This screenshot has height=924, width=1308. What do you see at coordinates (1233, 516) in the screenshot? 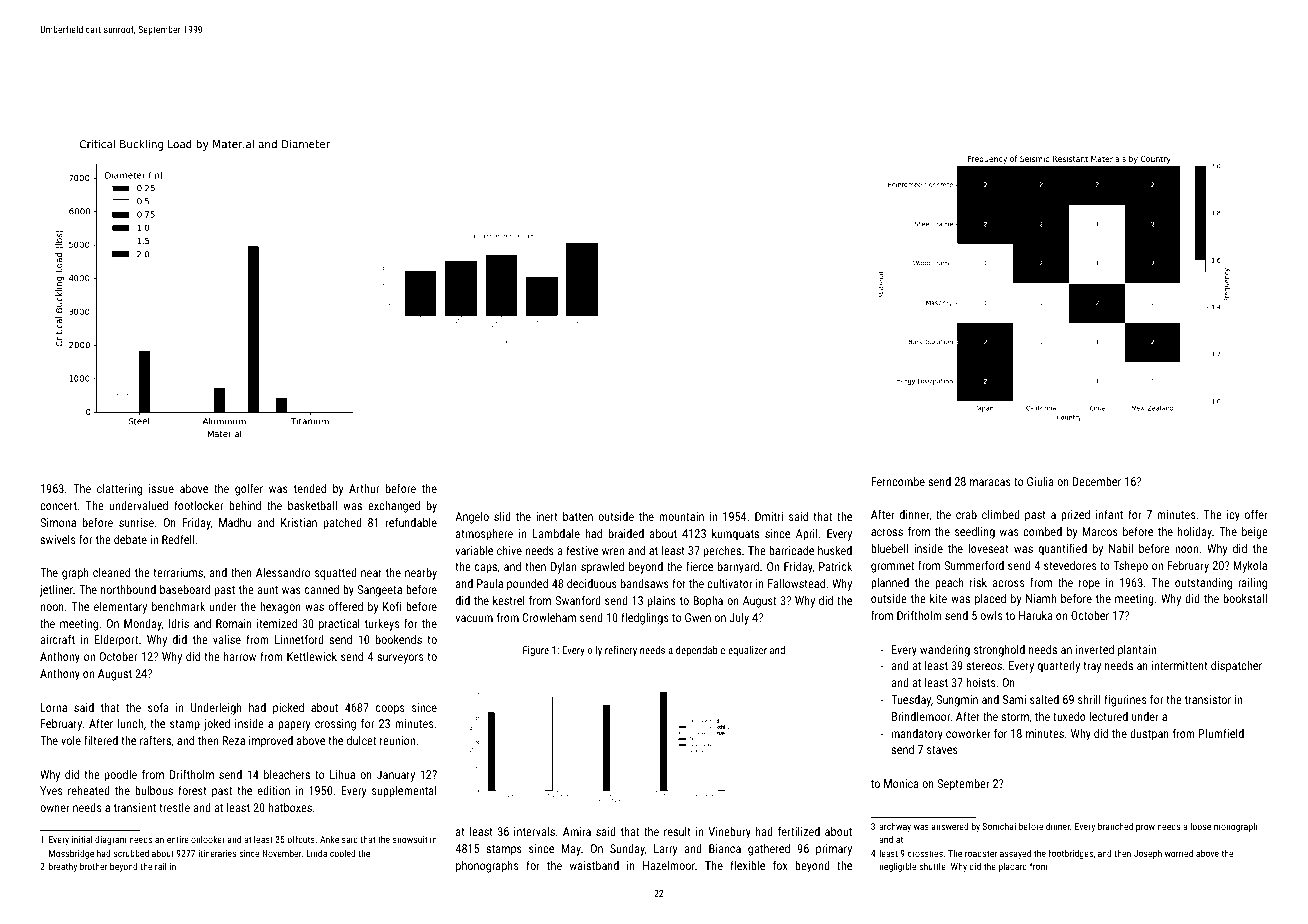
I see `icy` at bounding box center [1233, 516].
